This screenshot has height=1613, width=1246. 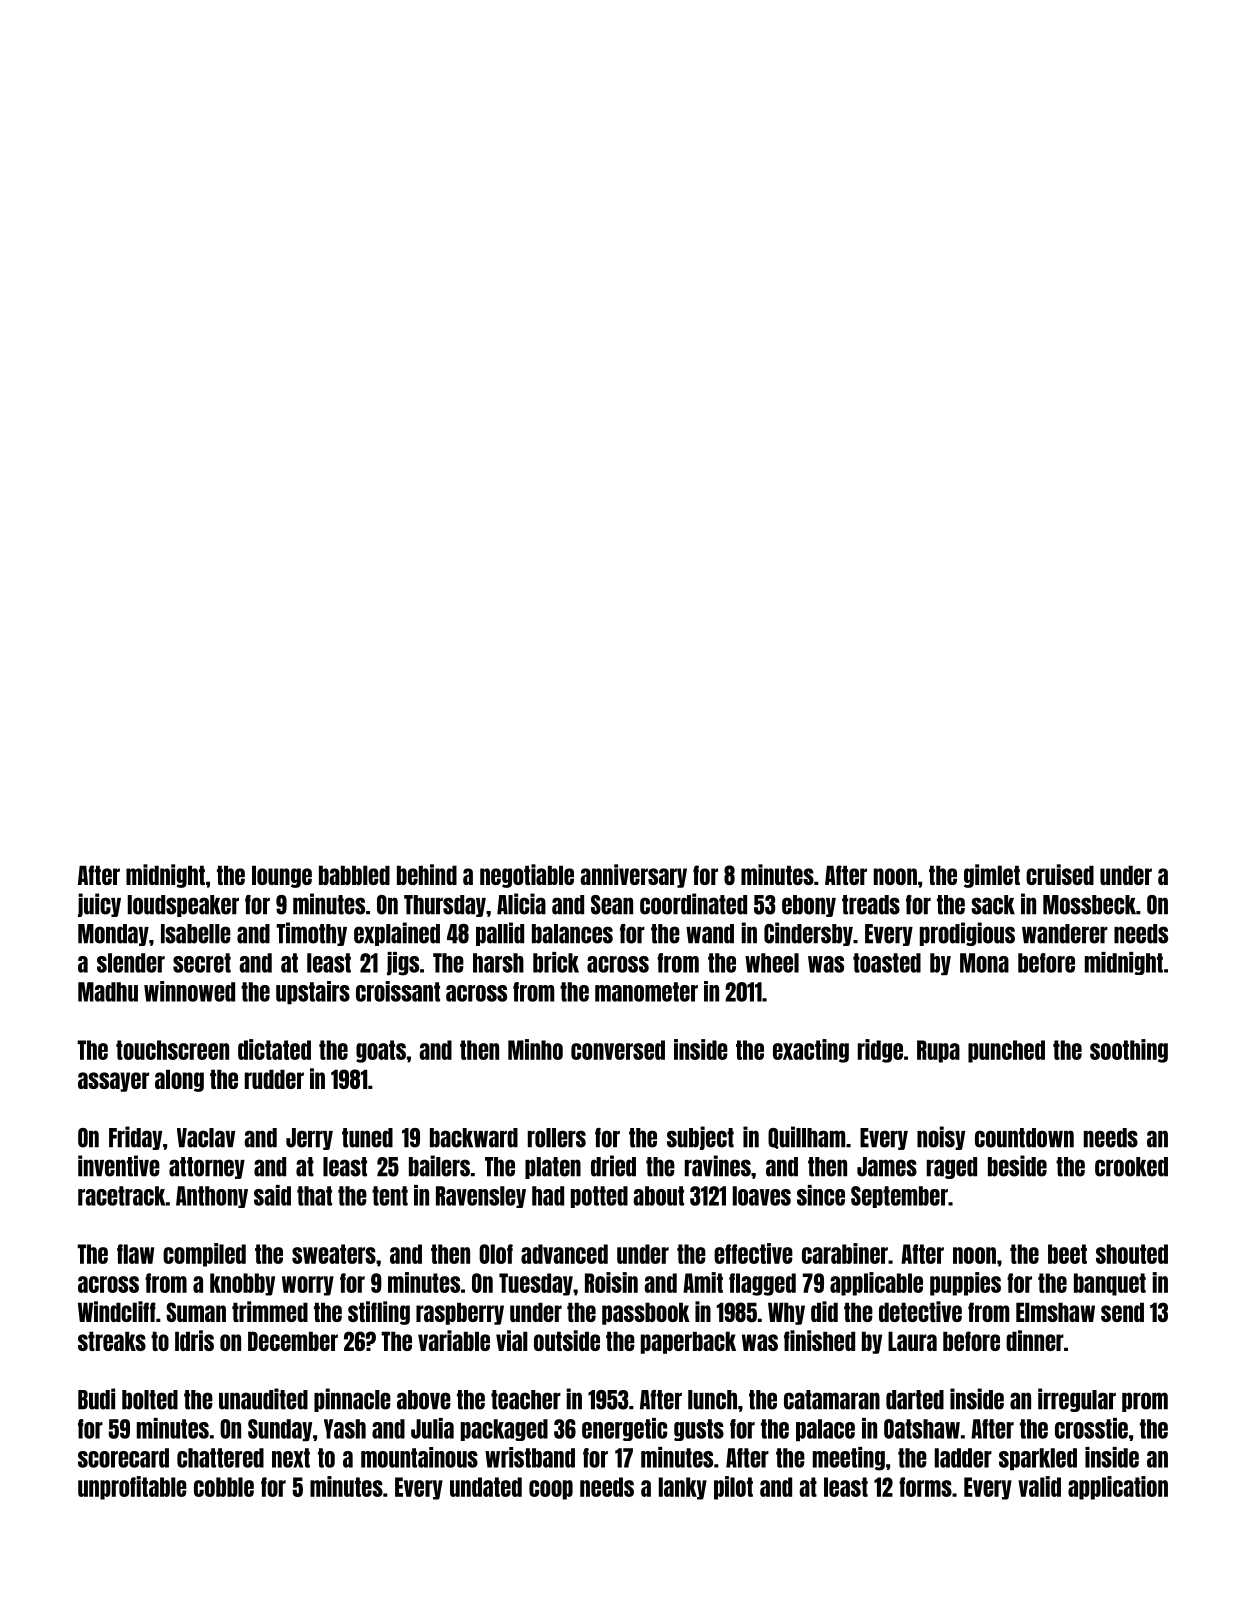 I want to click on anniversary, so click(x=633, y=876).
